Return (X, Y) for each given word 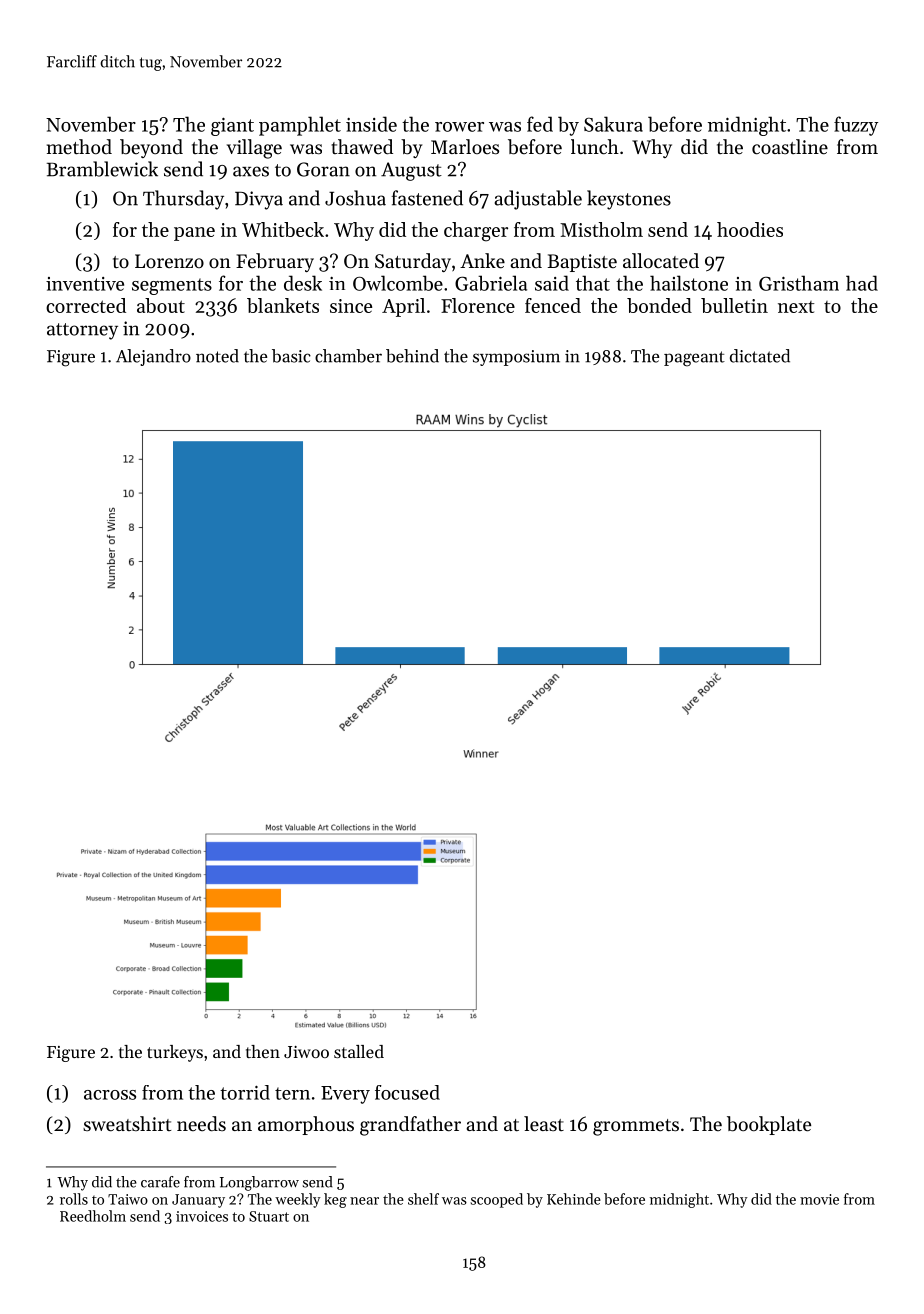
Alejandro (153, 357)
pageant (694, 359)
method (79, 146)
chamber (348, 356)
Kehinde (574, 1199)
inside (371, 124)
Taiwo (128, 1199)
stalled (359, 1051)
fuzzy (856, 126)
